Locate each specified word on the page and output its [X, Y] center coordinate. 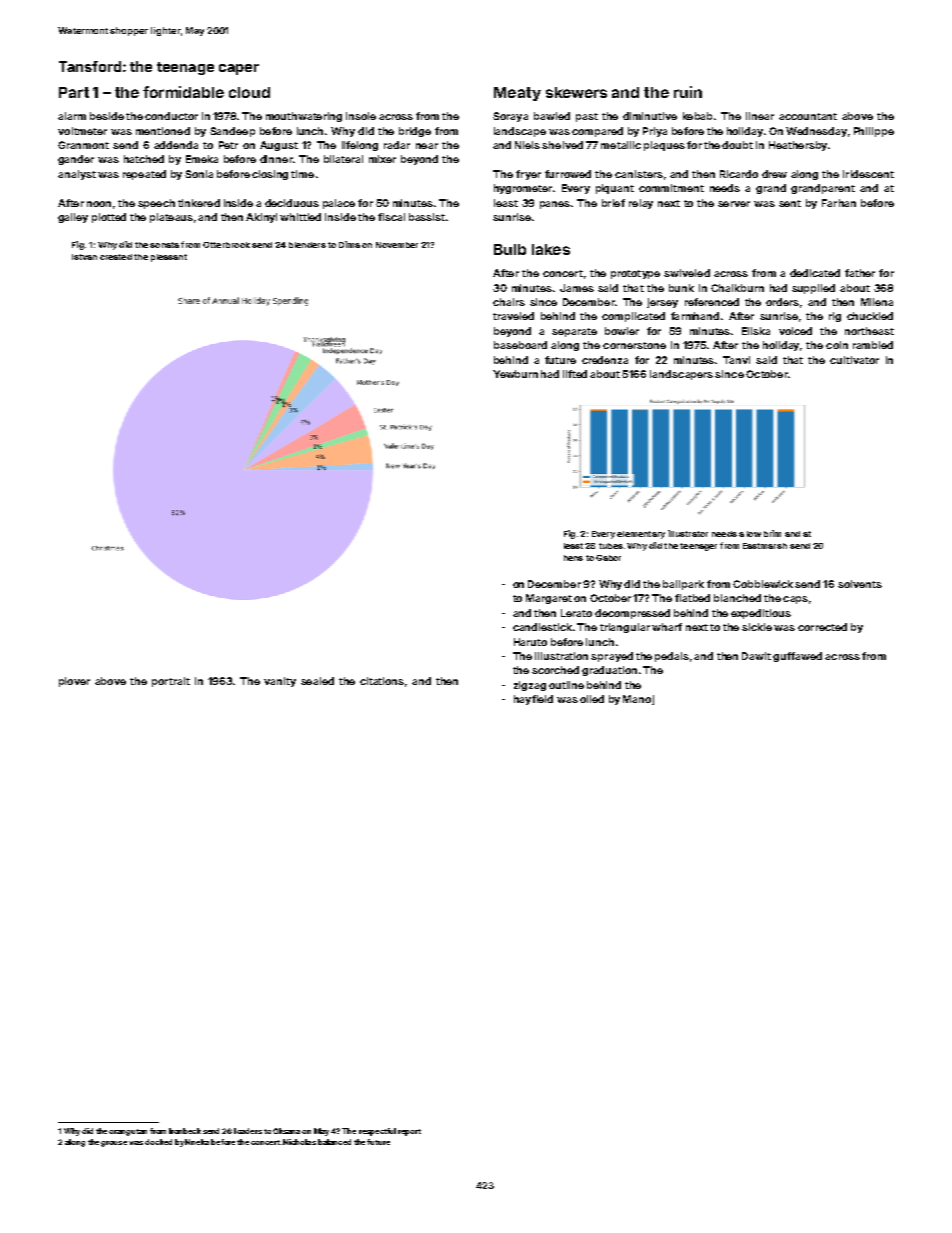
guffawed [797, 657]
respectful [377, 1132]
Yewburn [515, 374]
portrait [171, 682]
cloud [249, 92]
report [409, 1132]
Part [74, 92]
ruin [688, 92]
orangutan [128, 1132]
